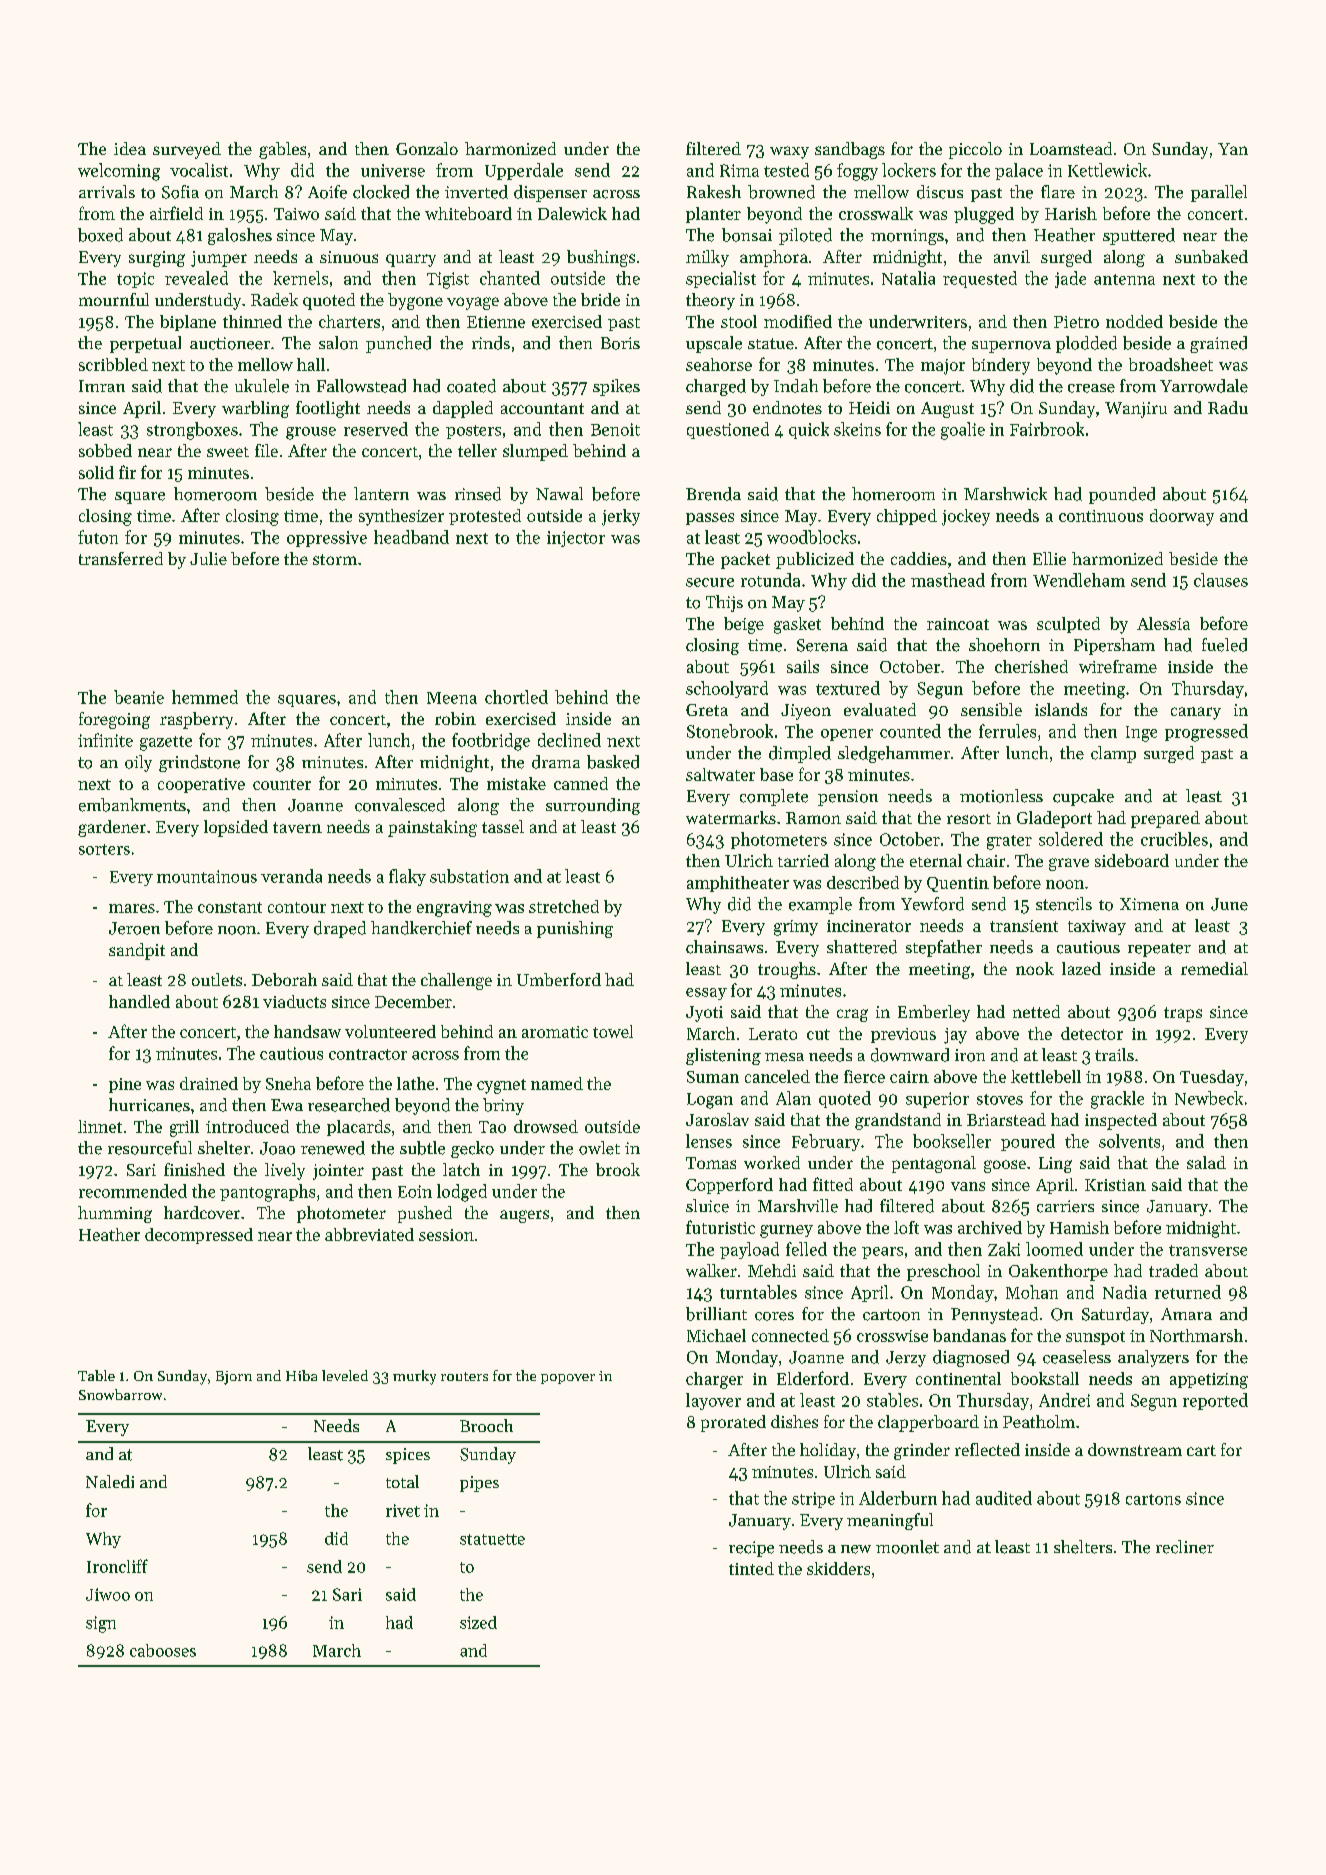 The height and width of the screenshot is (1875, 1326). I want to click on sized, so click(478, 1622).
